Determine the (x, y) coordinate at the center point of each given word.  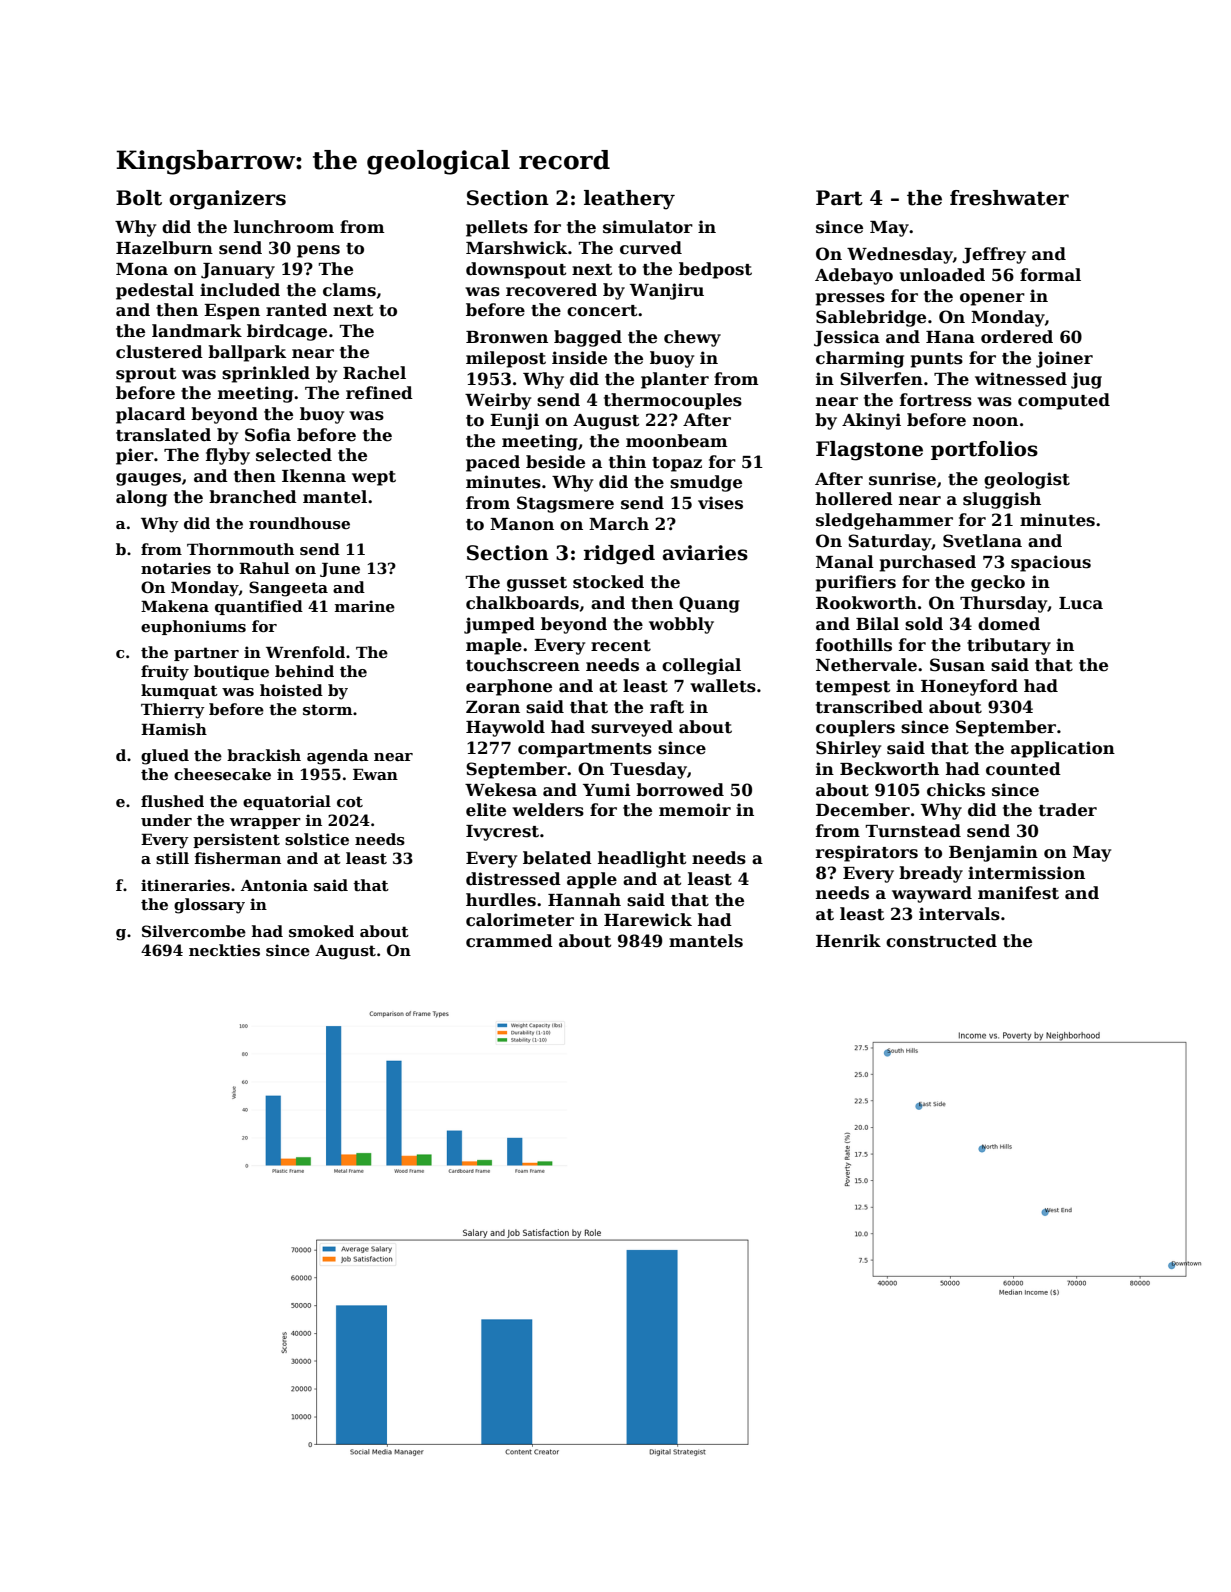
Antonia (274, 885)
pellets (497, 228)
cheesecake (222, 774)
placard (151, 415)
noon (995, 422)
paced (493, 463)
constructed (941, 941)
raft (667, 707)
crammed (509, 941)
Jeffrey (994, 255)
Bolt (139, 198)
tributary (1009, 646)
